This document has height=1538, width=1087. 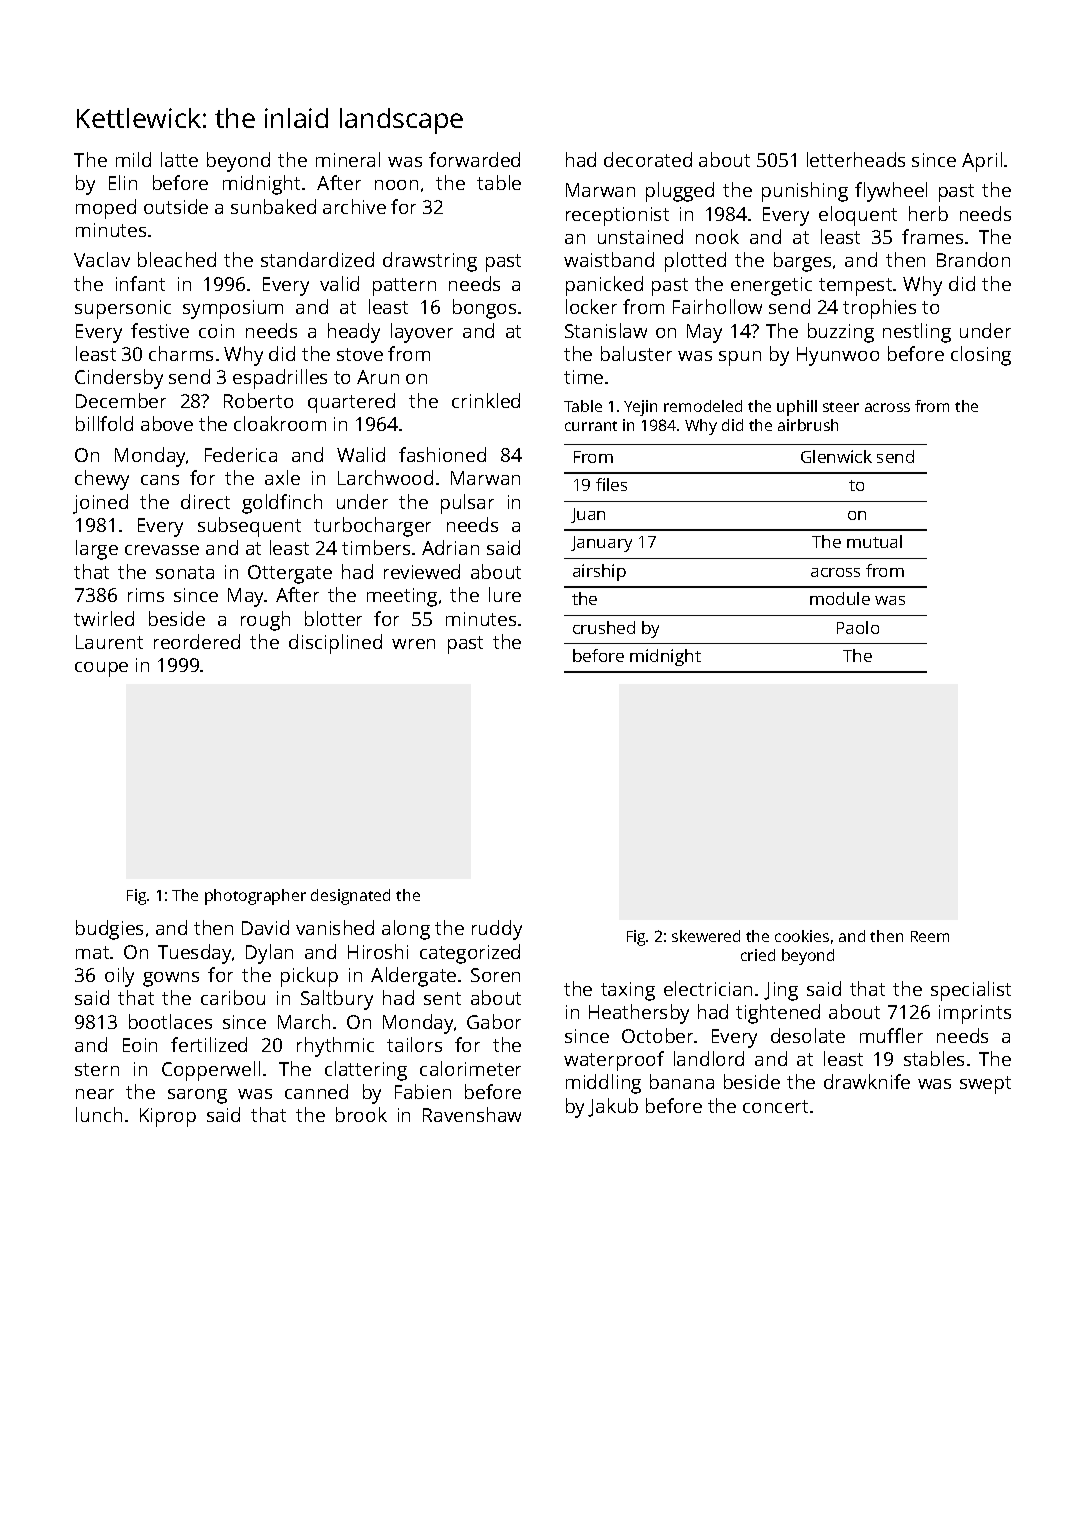 I want to click on mild, so click(x=133, y=159).
